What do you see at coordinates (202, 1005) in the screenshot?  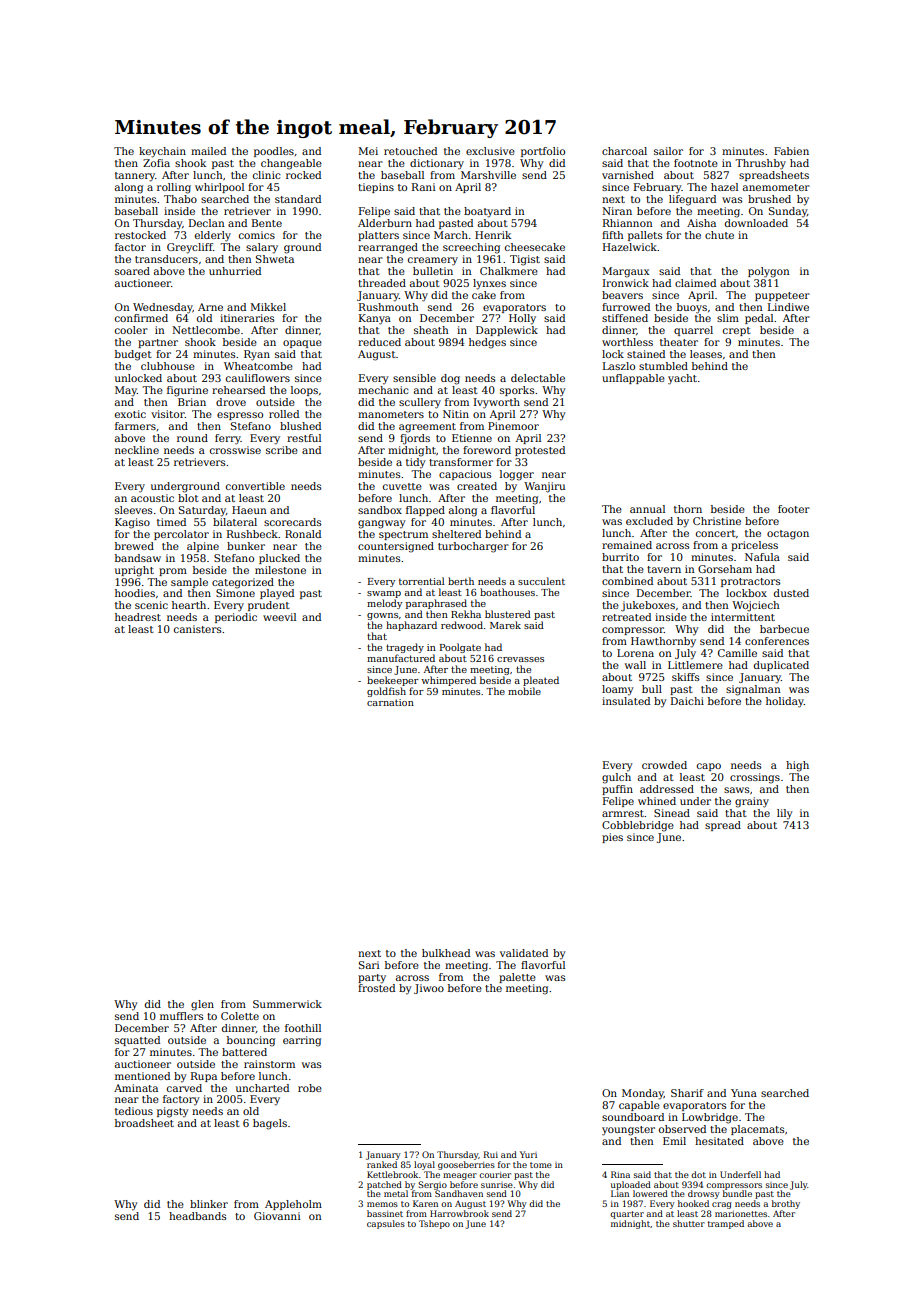 I see `glen` at bounding box center [202, 1005].
